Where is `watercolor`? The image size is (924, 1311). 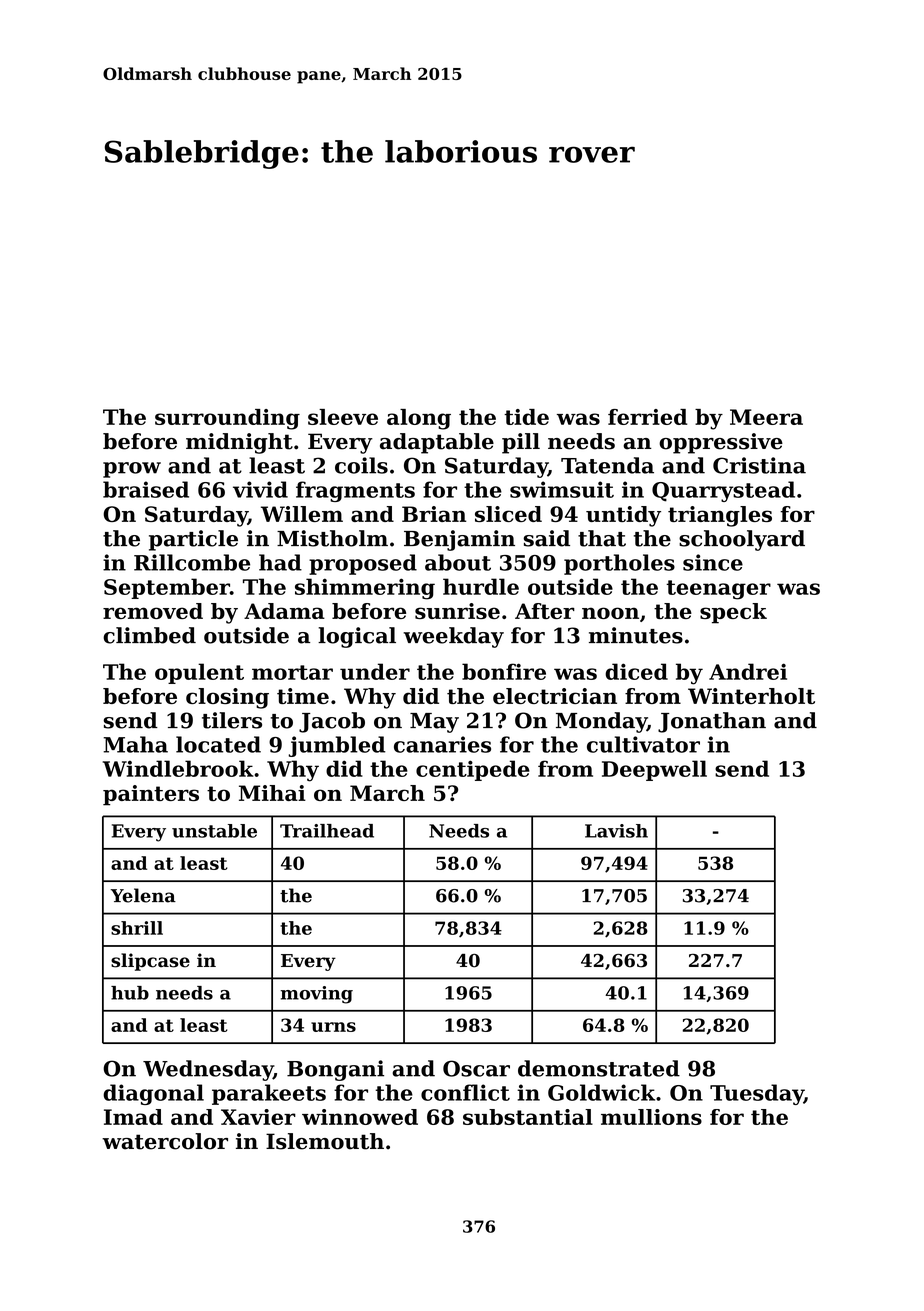
watercolor is located at coordinates (165, 1141).
